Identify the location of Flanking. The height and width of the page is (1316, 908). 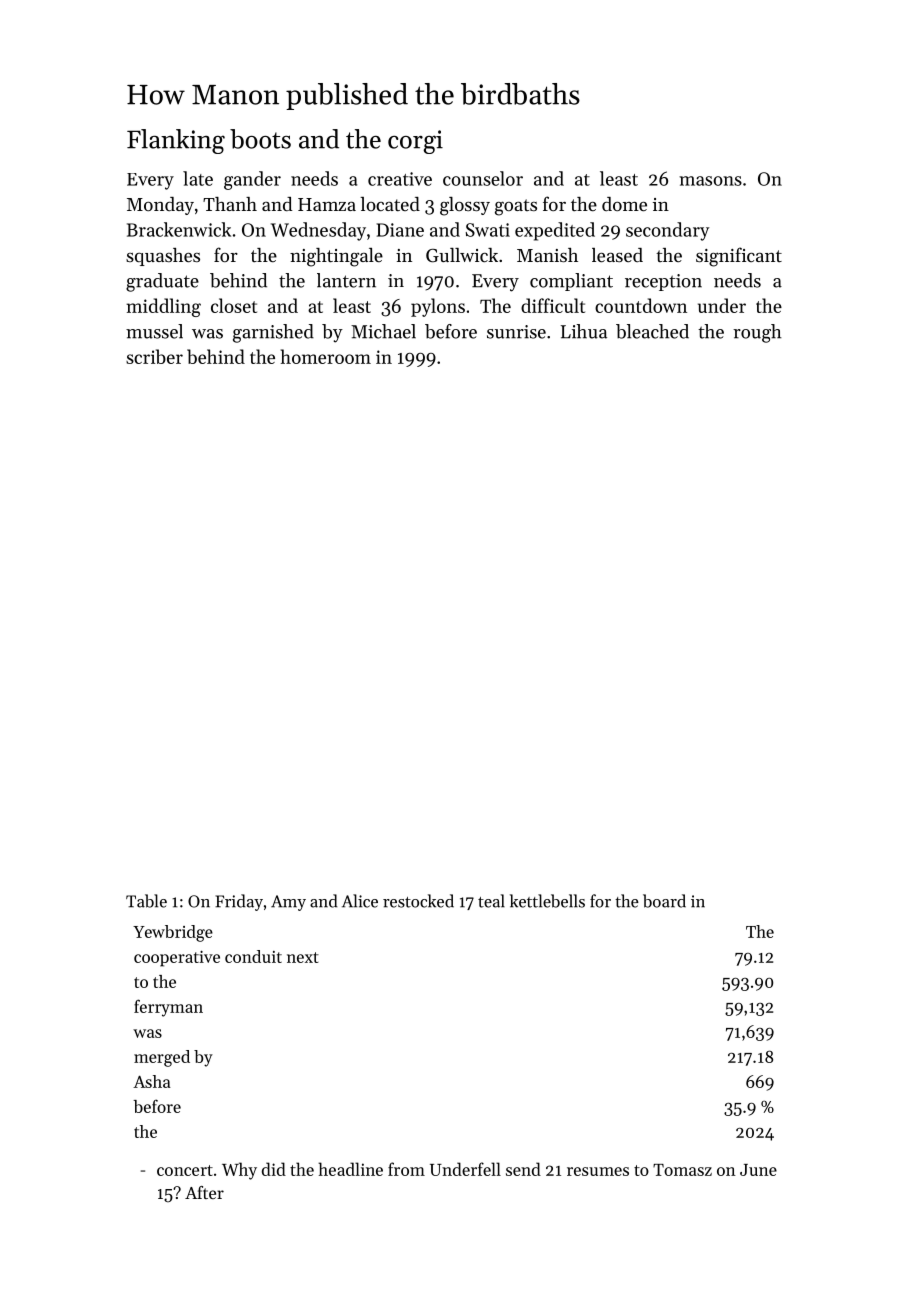
(176, 141).
